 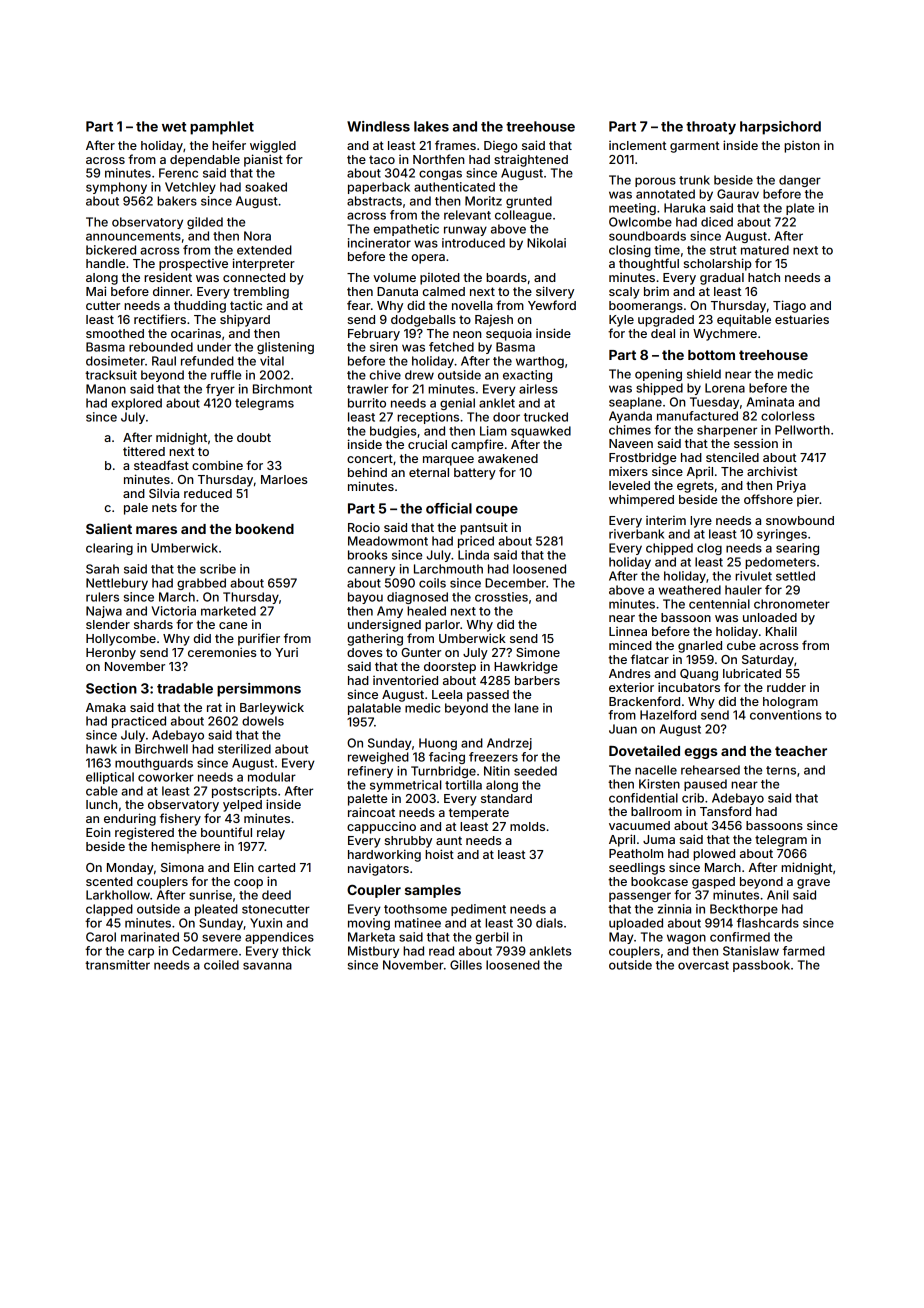 What do you see at coordinates (800, 181) in the screenshot?
I see `danger` at bounding box center [800, 181].
